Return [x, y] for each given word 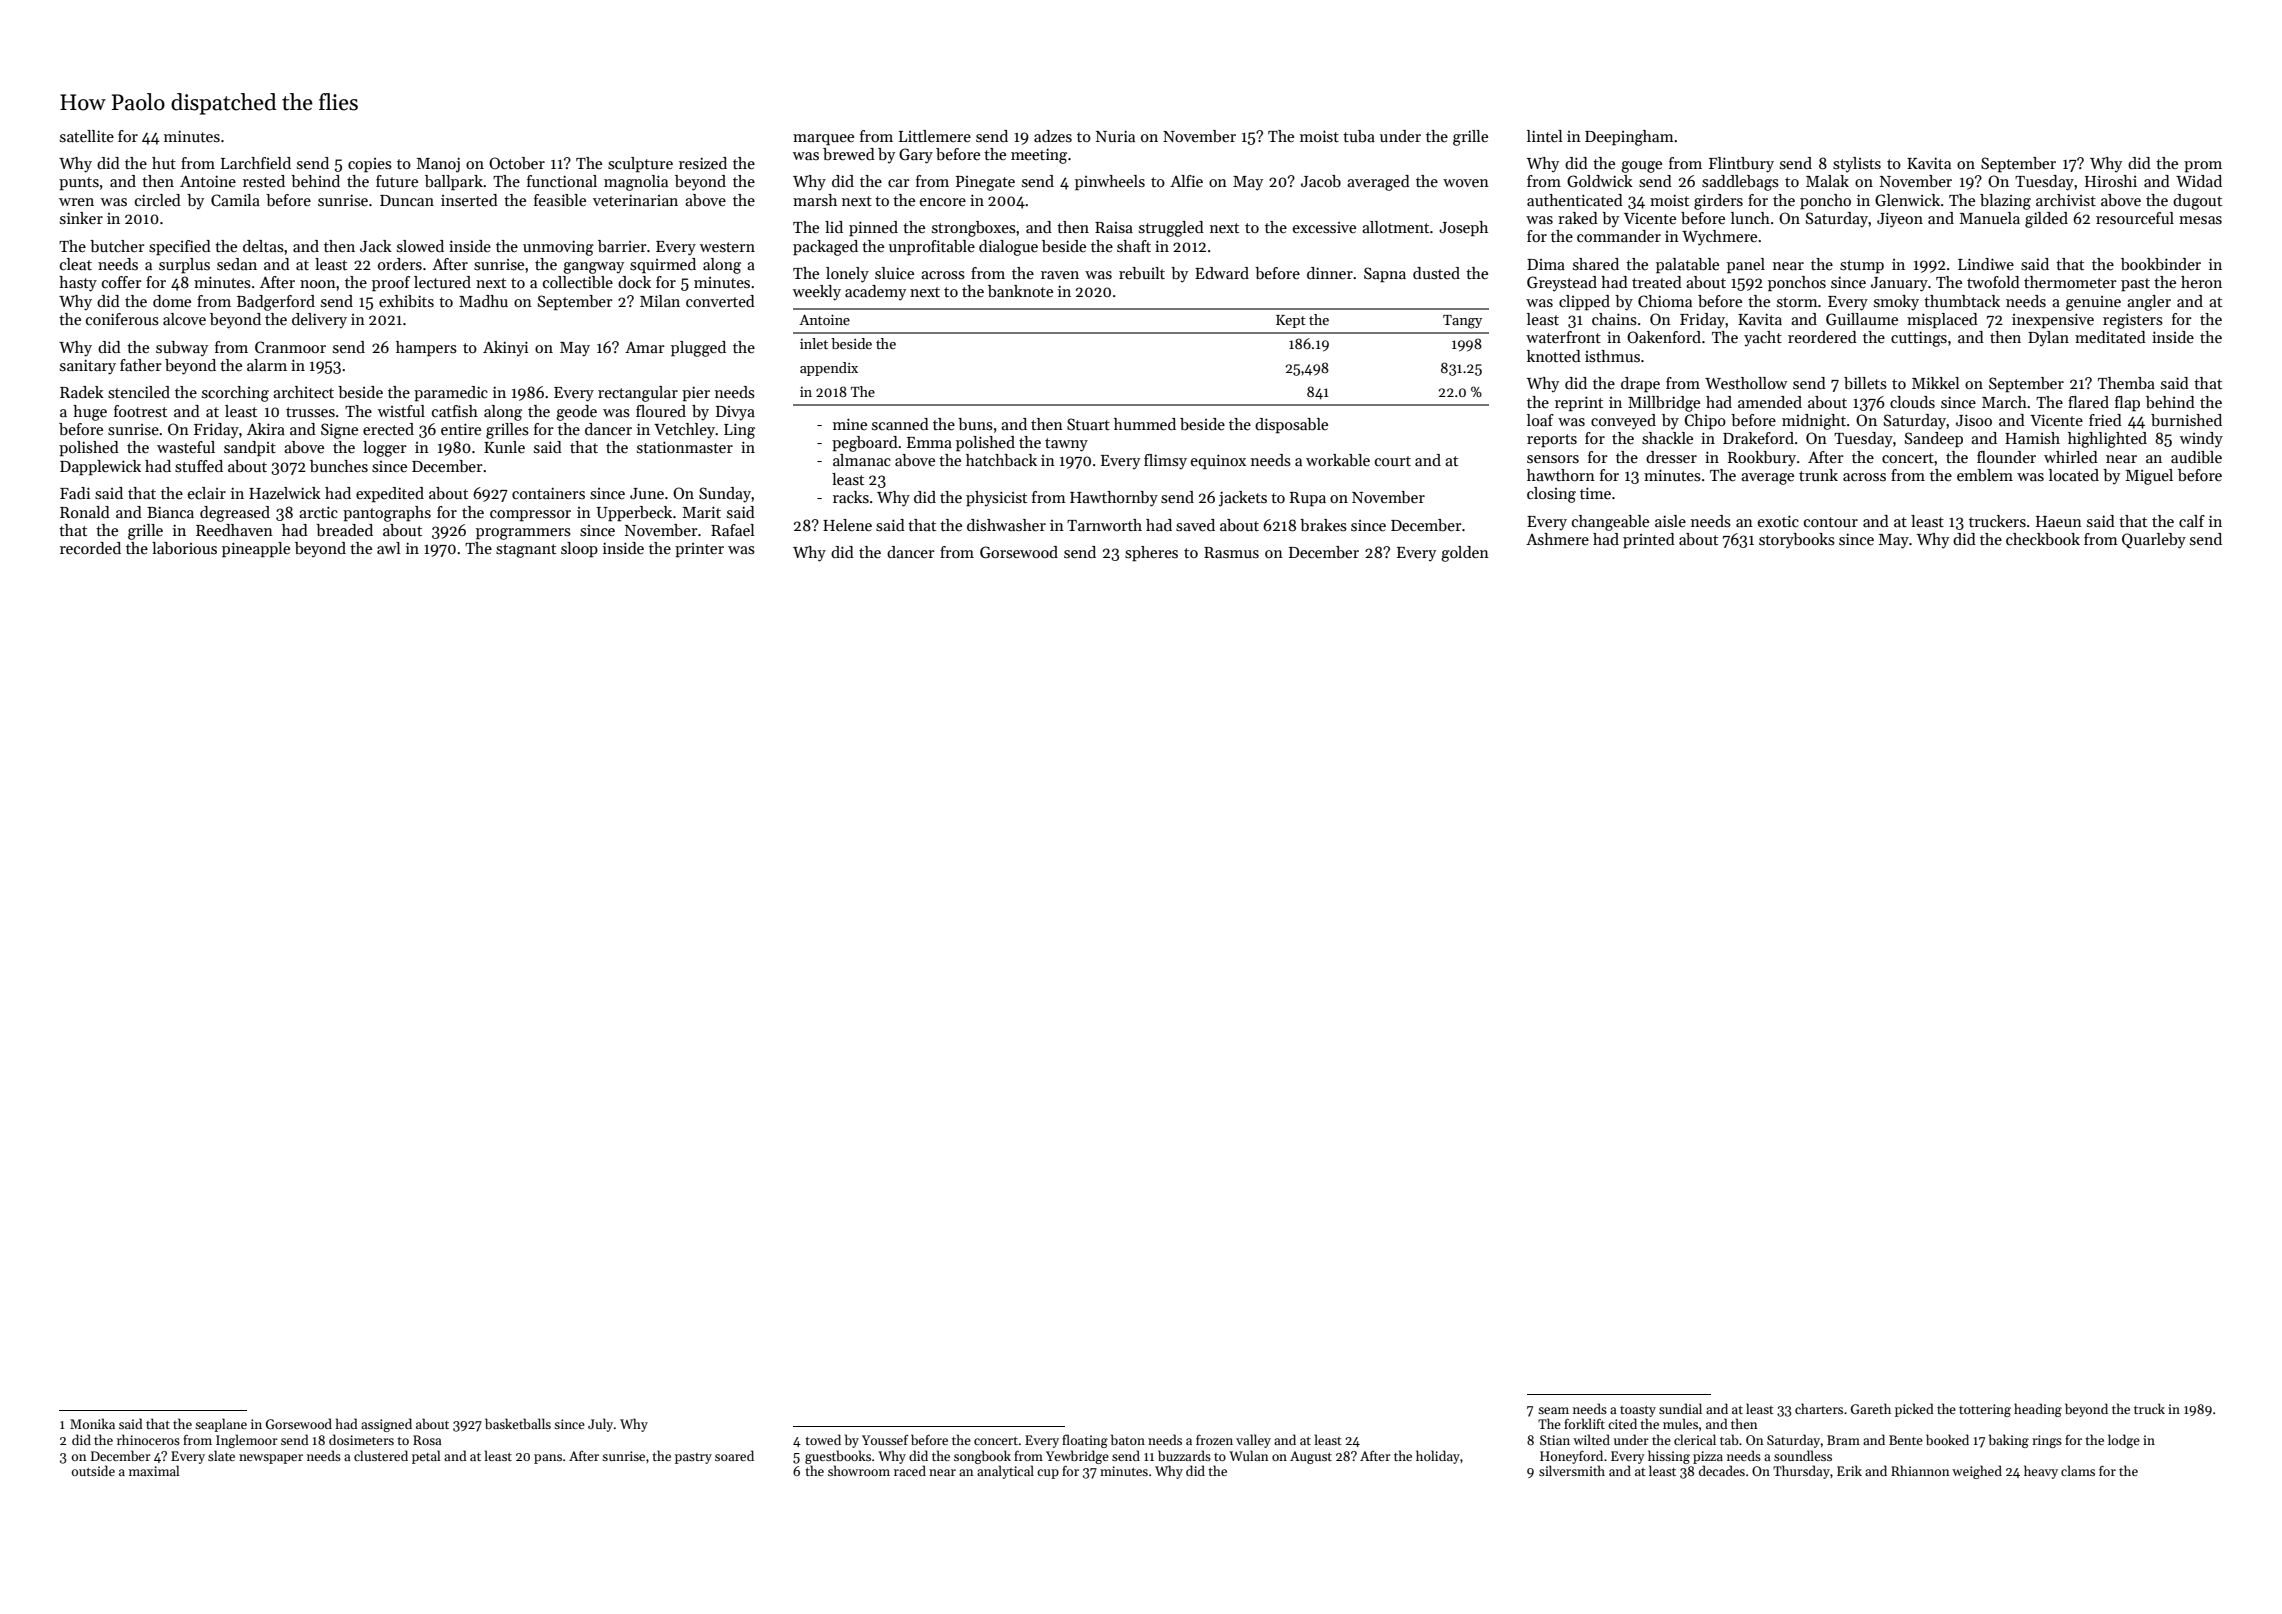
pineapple [256, 550]
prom [2203, 167]
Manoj [438, 165]
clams [2078, 1470]
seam [1553, 1410]
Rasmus [1231, 552]
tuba [1359, 136]
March [2004, 402]
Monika [92, 1423]
